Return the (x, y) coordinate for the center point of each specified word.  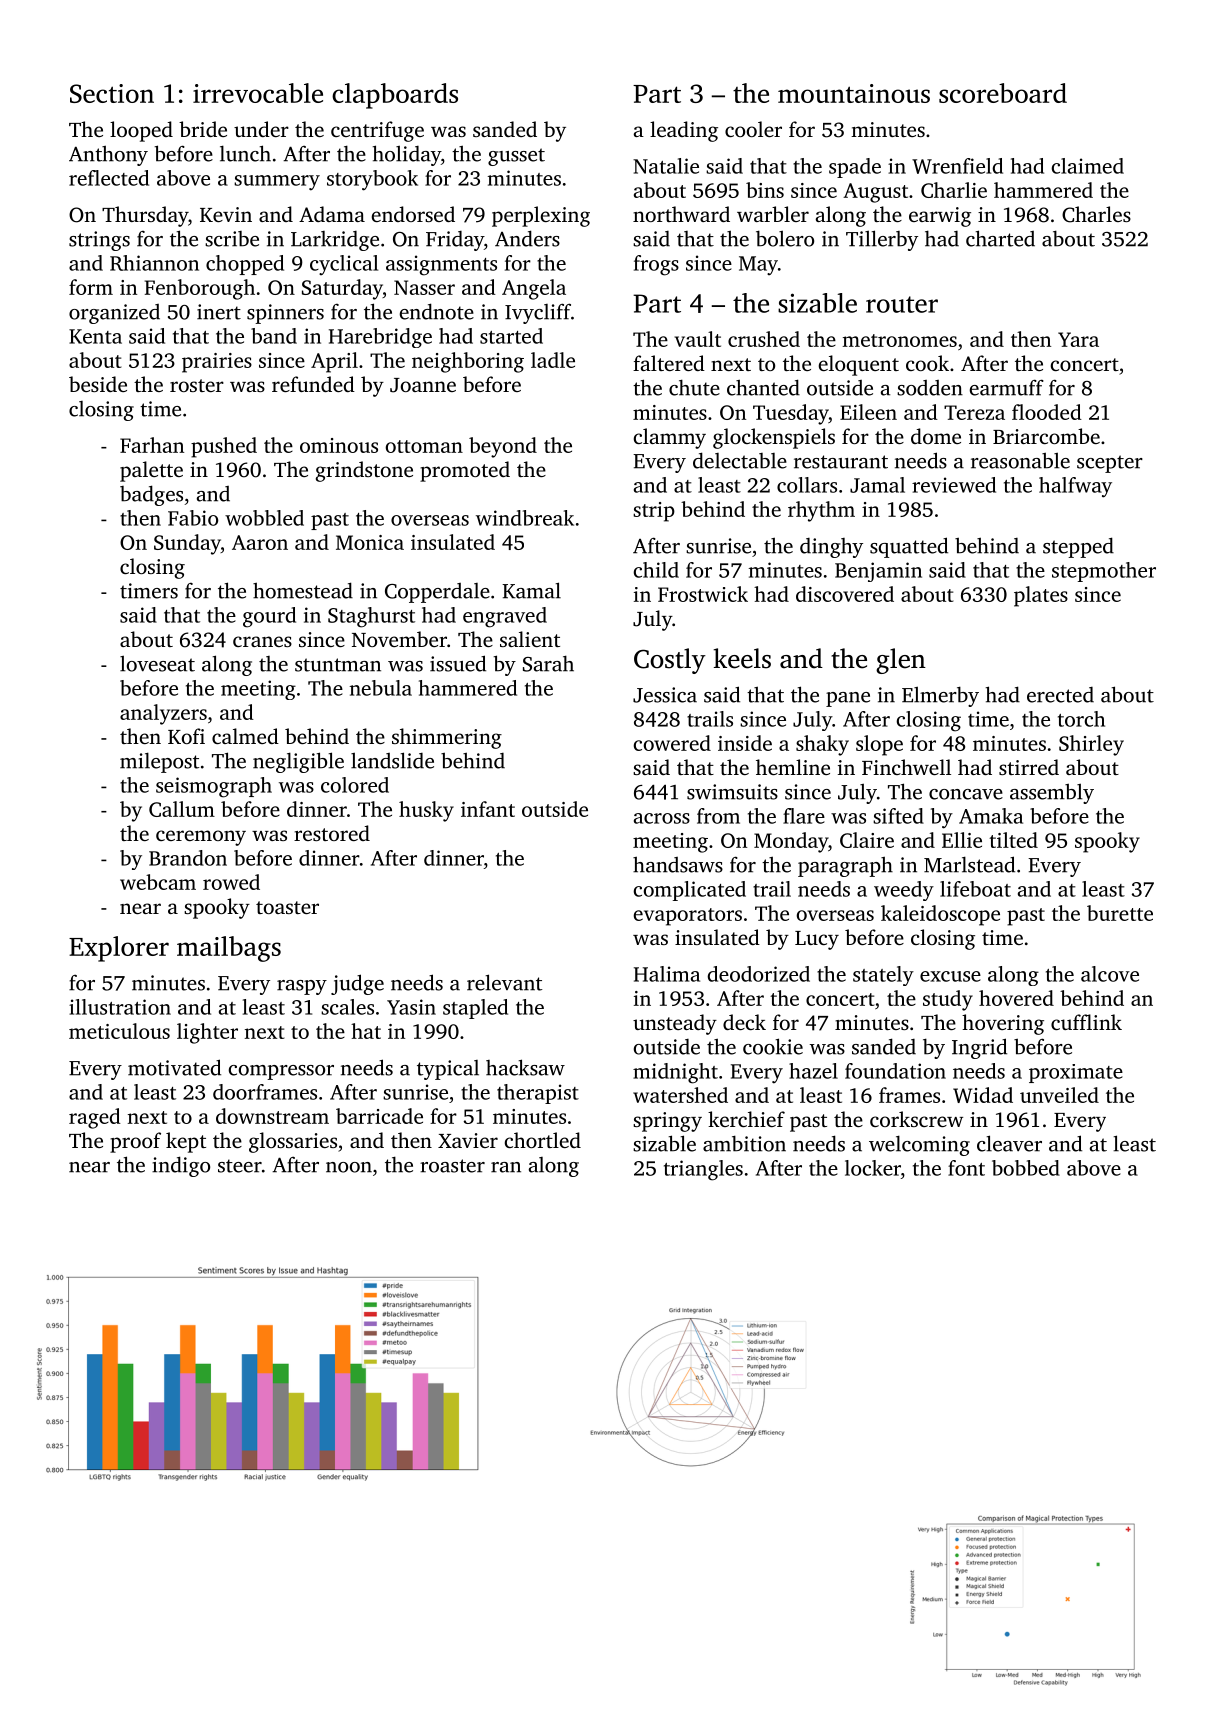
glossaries (293, 1142)
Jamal (877, 485)
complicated (689, 891)
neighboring (468, 362)
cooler (753, 129)
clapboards (395, 96)
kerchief (746, 1119)
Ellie (962, 840)
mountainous (854, 93)
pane (848, 699)
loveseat (157, 663)
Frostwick (703, 594)
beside (98, 384)
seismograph (214, 787)
